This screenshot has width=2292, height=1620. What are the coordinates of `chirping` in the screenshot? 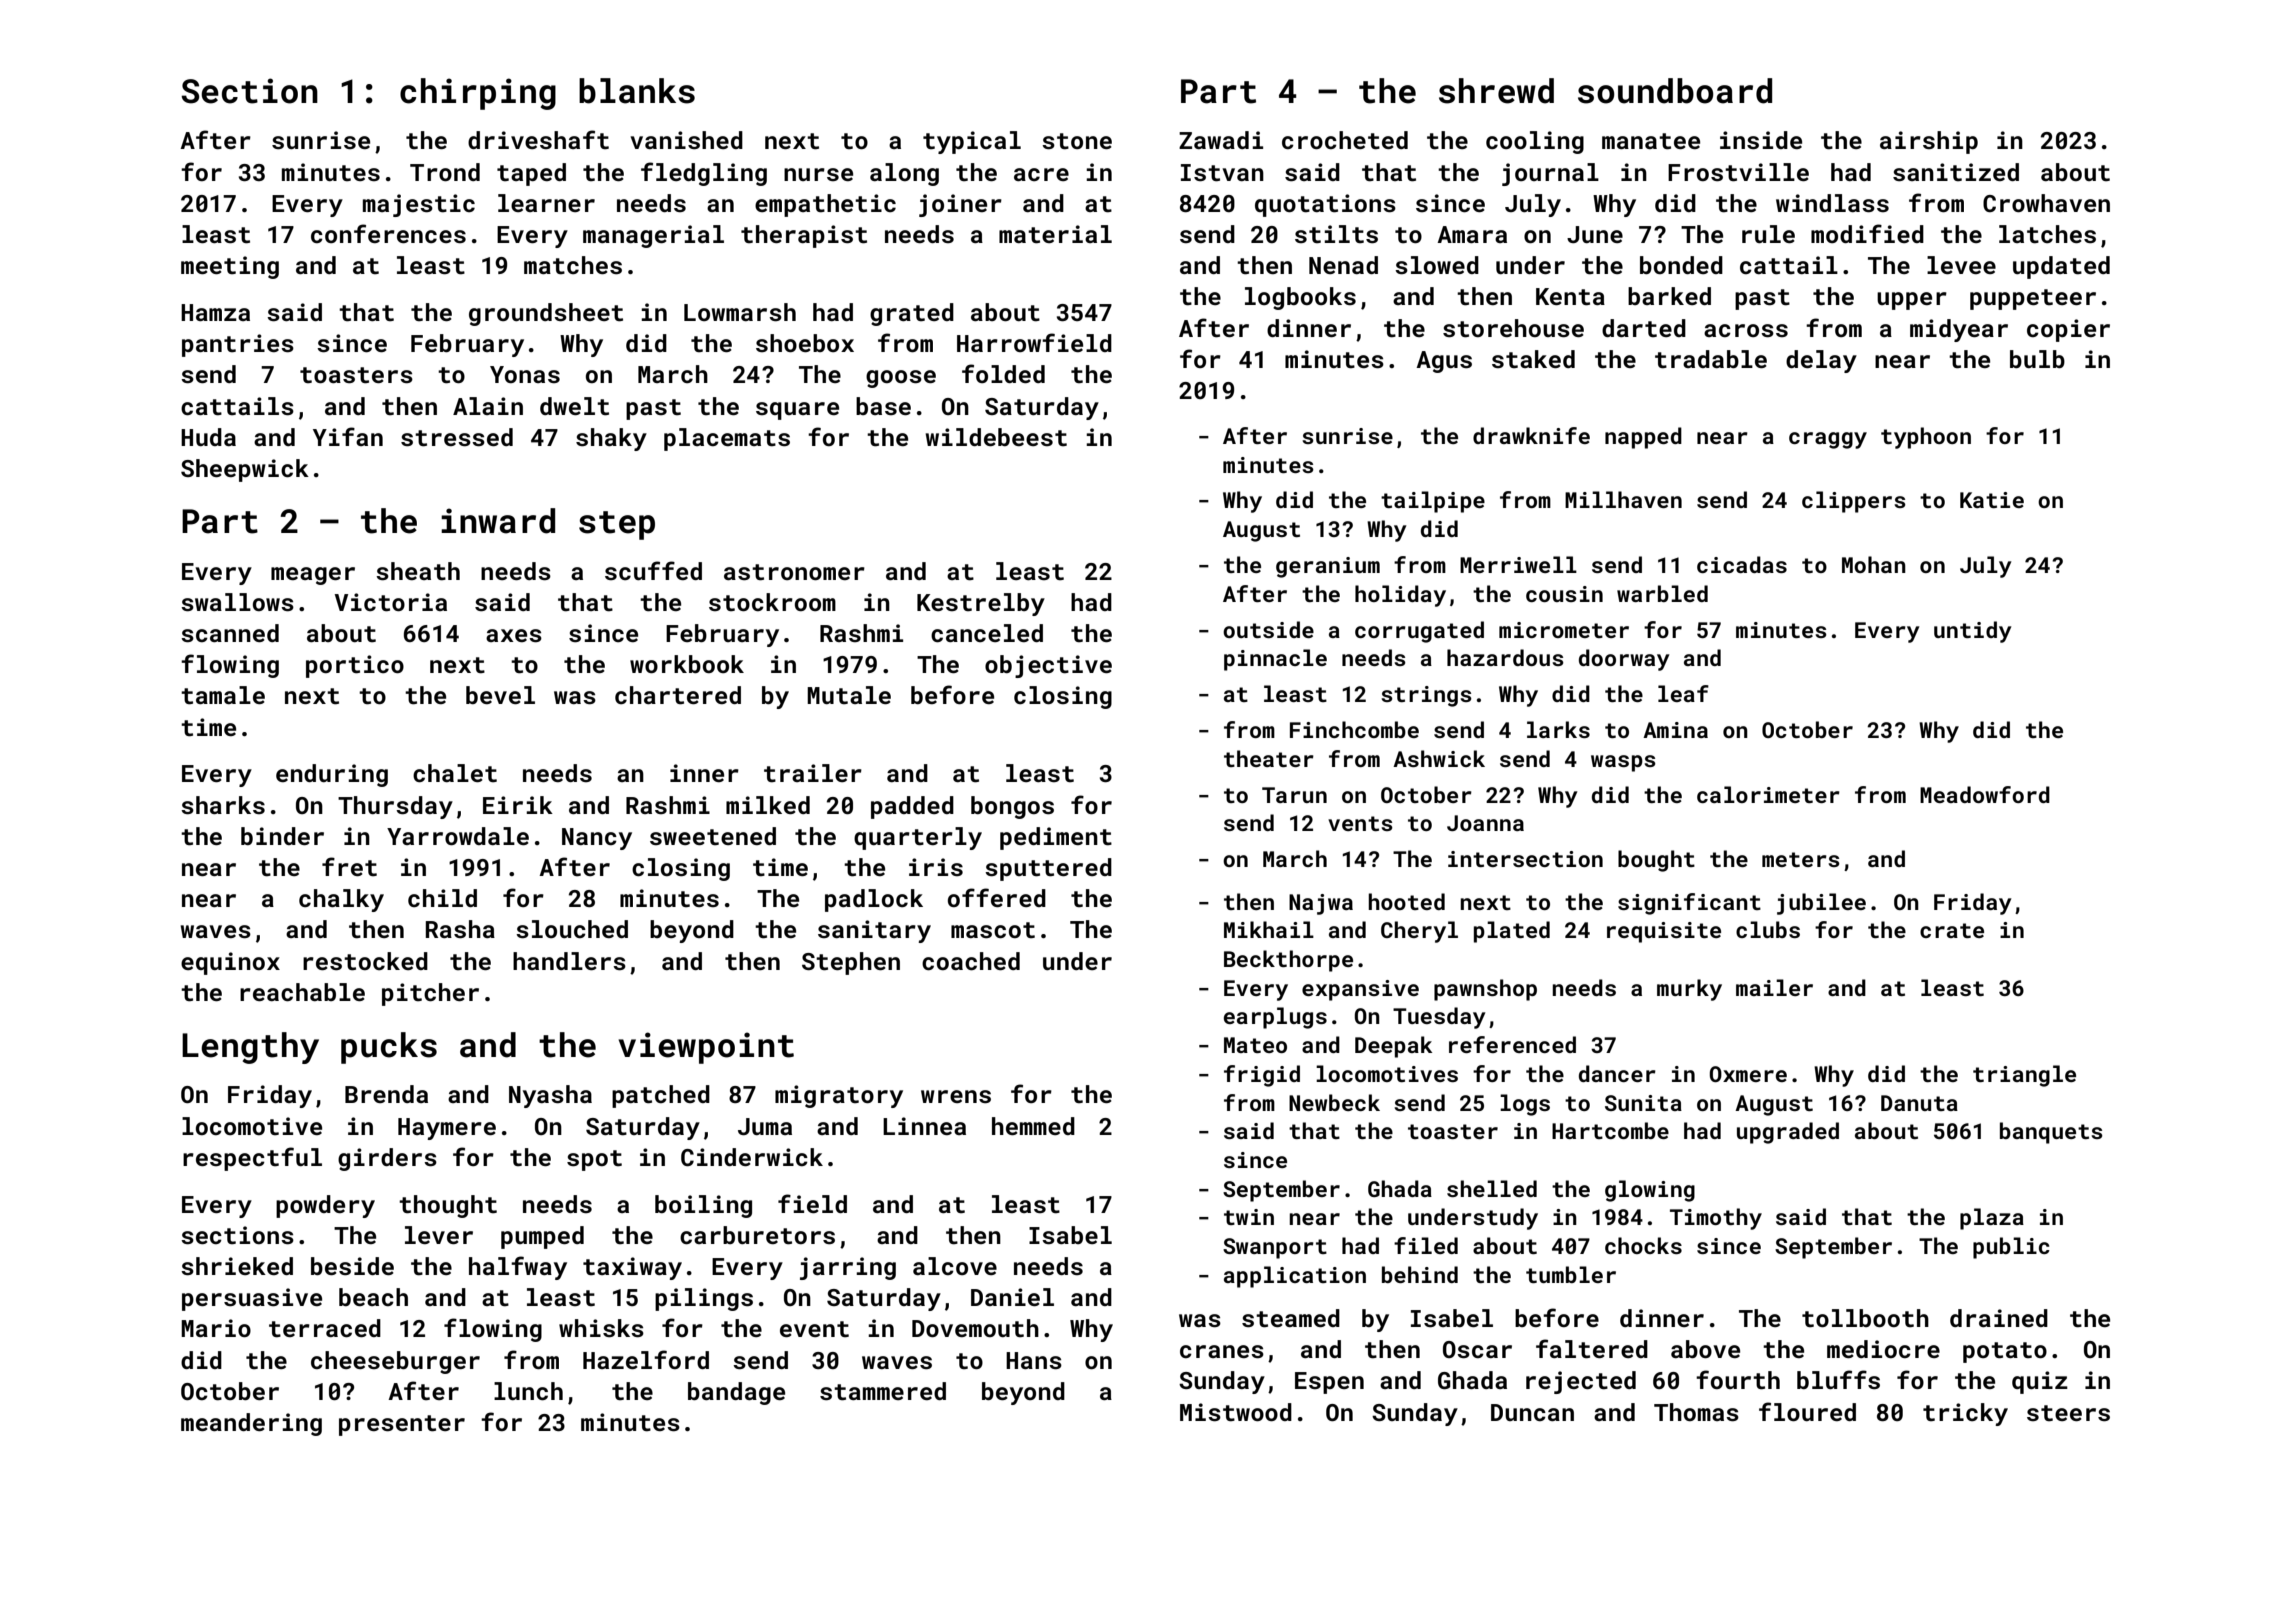 It's located at (478, 94).
